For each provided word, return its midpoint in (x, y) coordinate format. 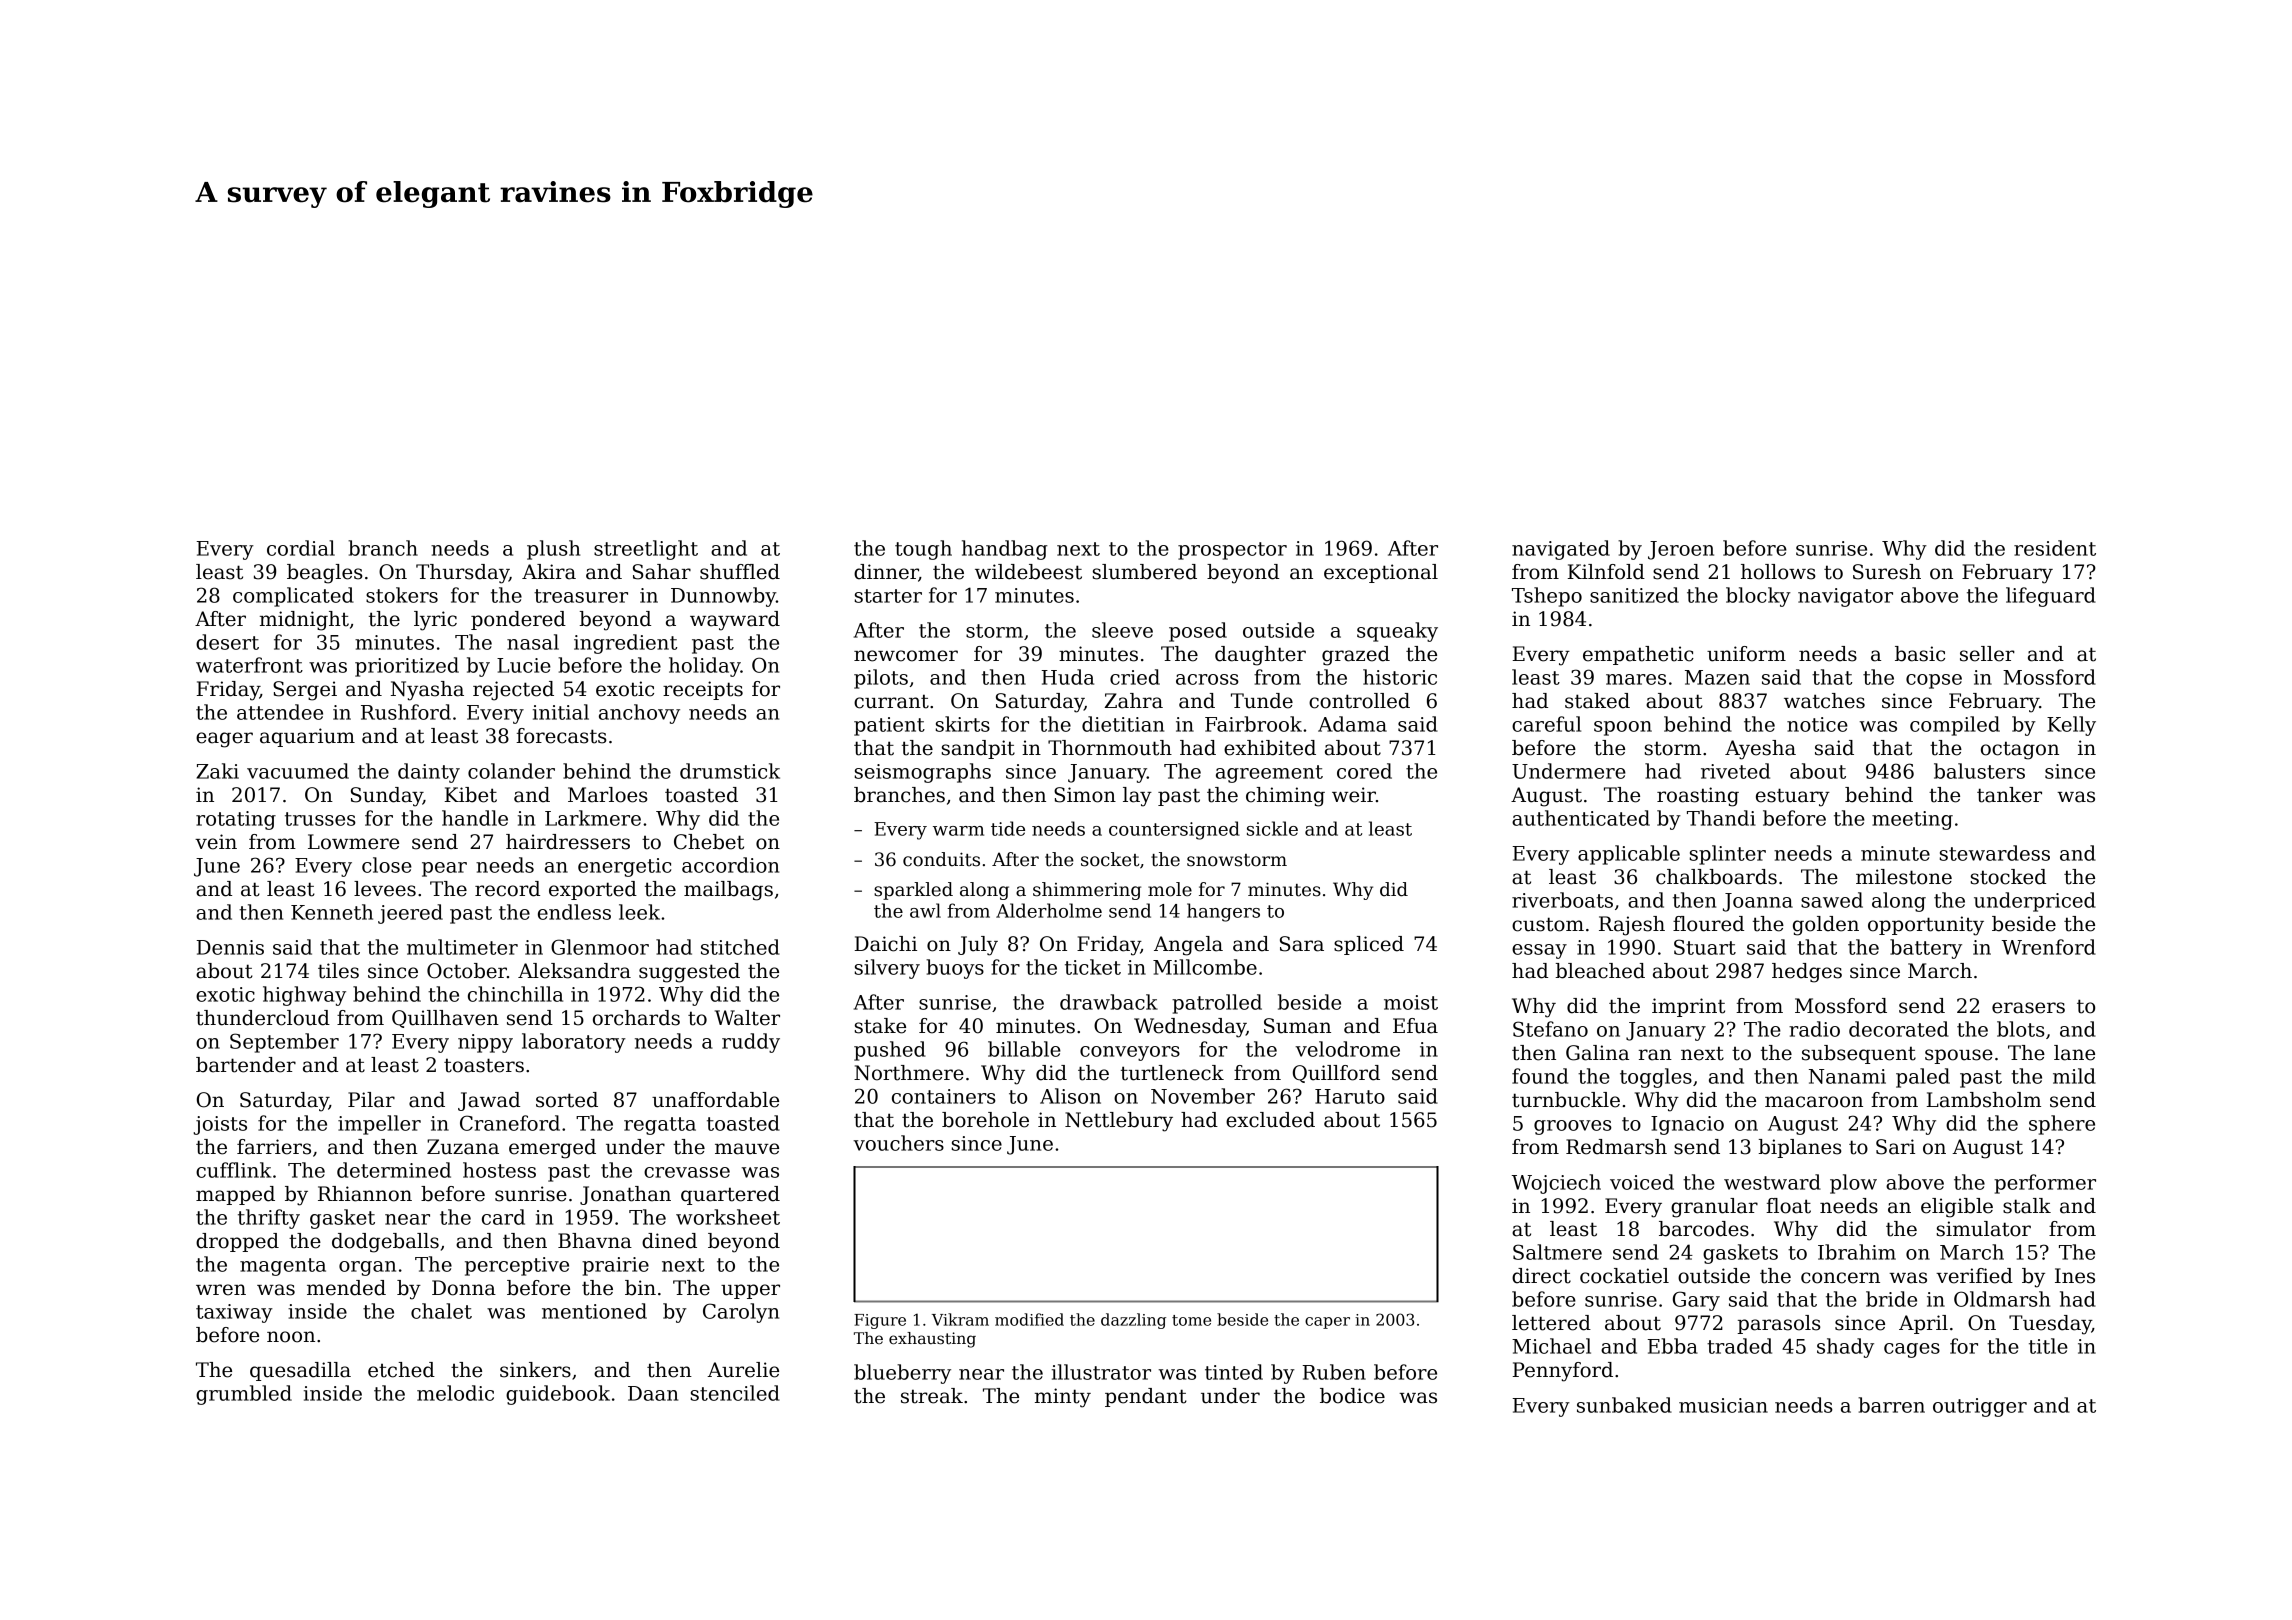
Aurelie (743, 1370)
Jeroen (1681, 550)
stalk (2027, 1206)
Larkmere (593, 818)
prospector (1232, 551)
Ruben (1334, 1372)
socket (1110, 859)
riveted (1735, 771)
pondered (518, 620)
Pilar (371, 1100)
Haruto (1350, 1096)
